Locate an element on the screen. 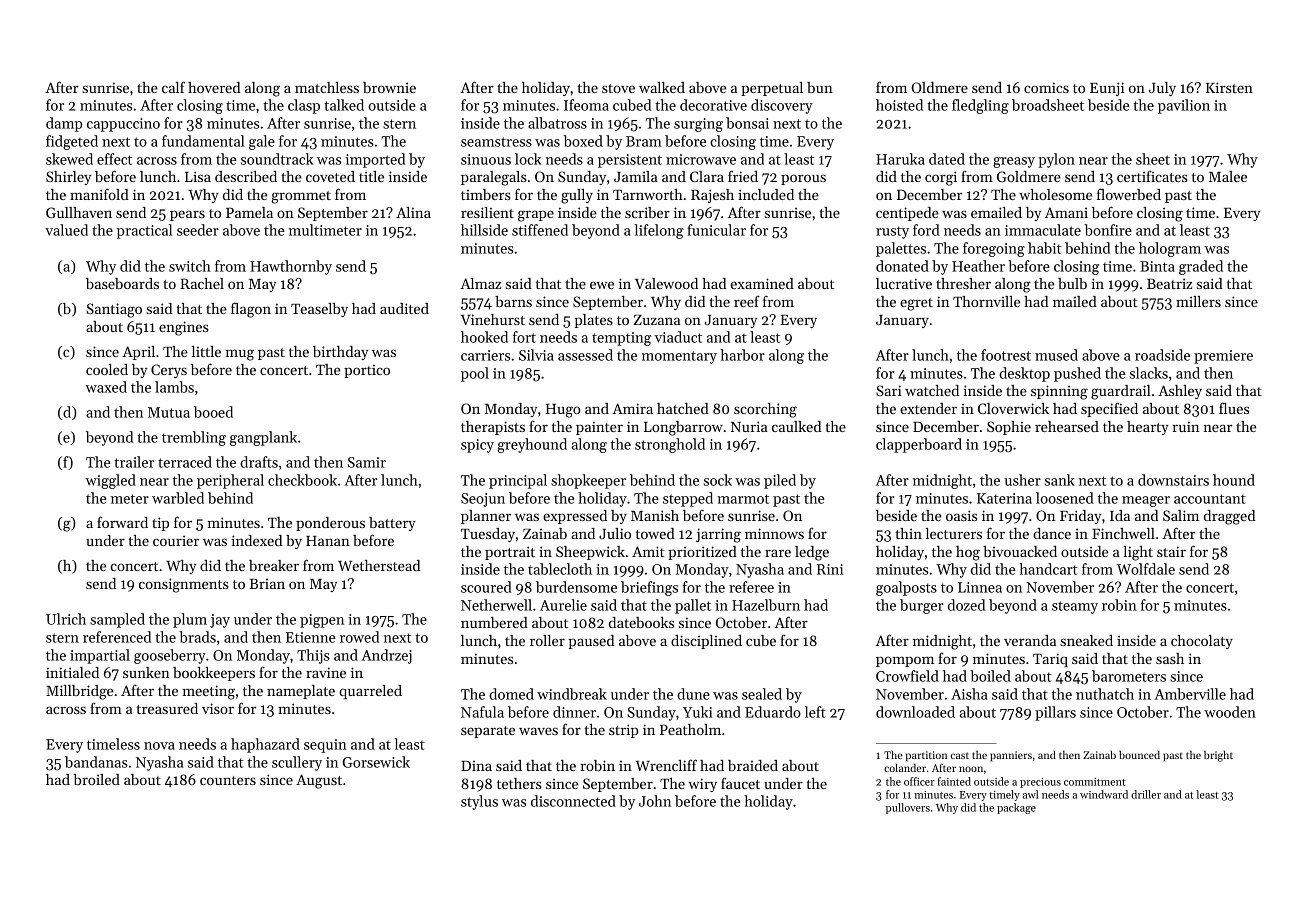 This screenshot has height=924, width=1308. engines is located at coordinates (184, 328).
